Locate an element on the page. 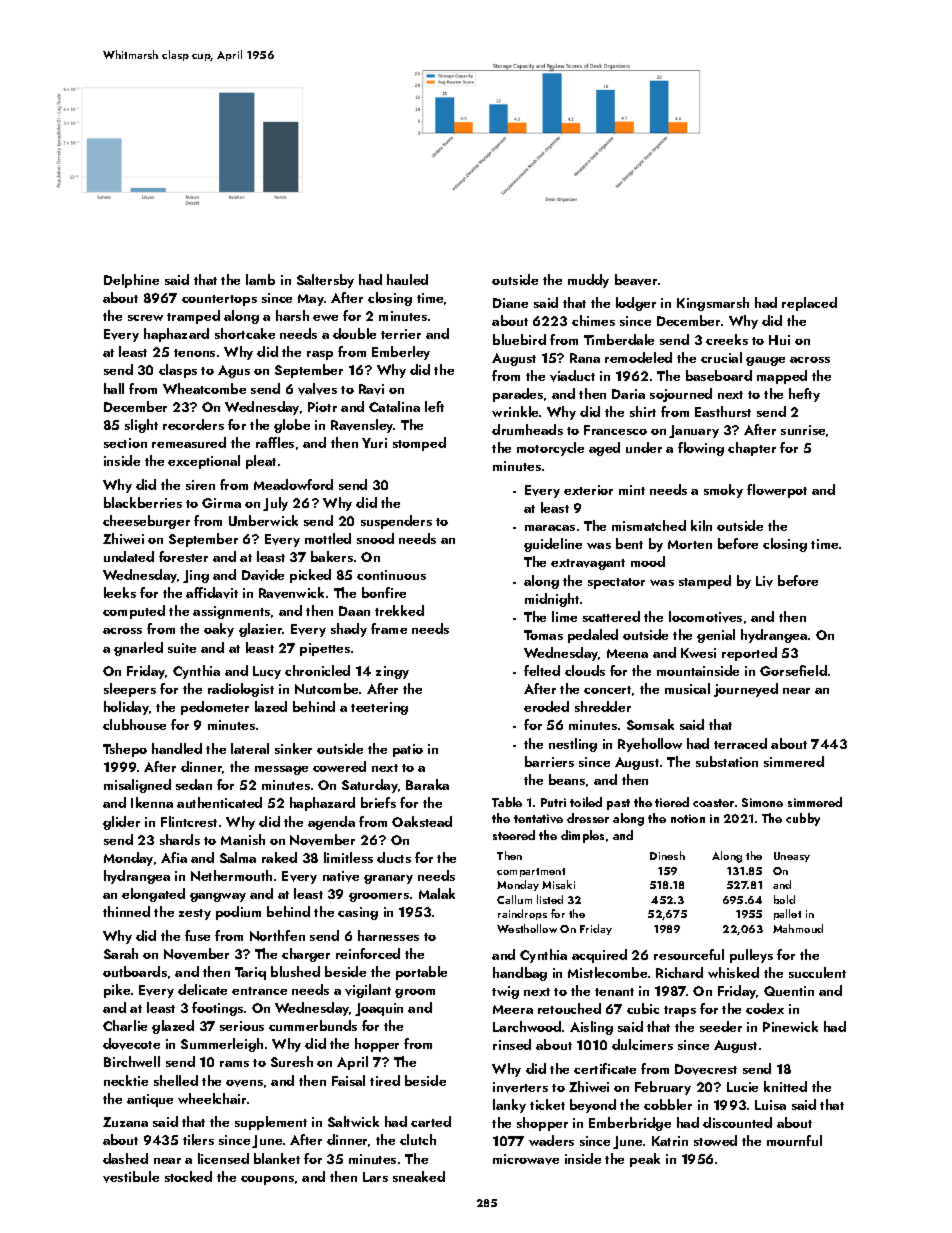 The image size is (952, 1233). drumheads is located at coordinates (527, 429).
